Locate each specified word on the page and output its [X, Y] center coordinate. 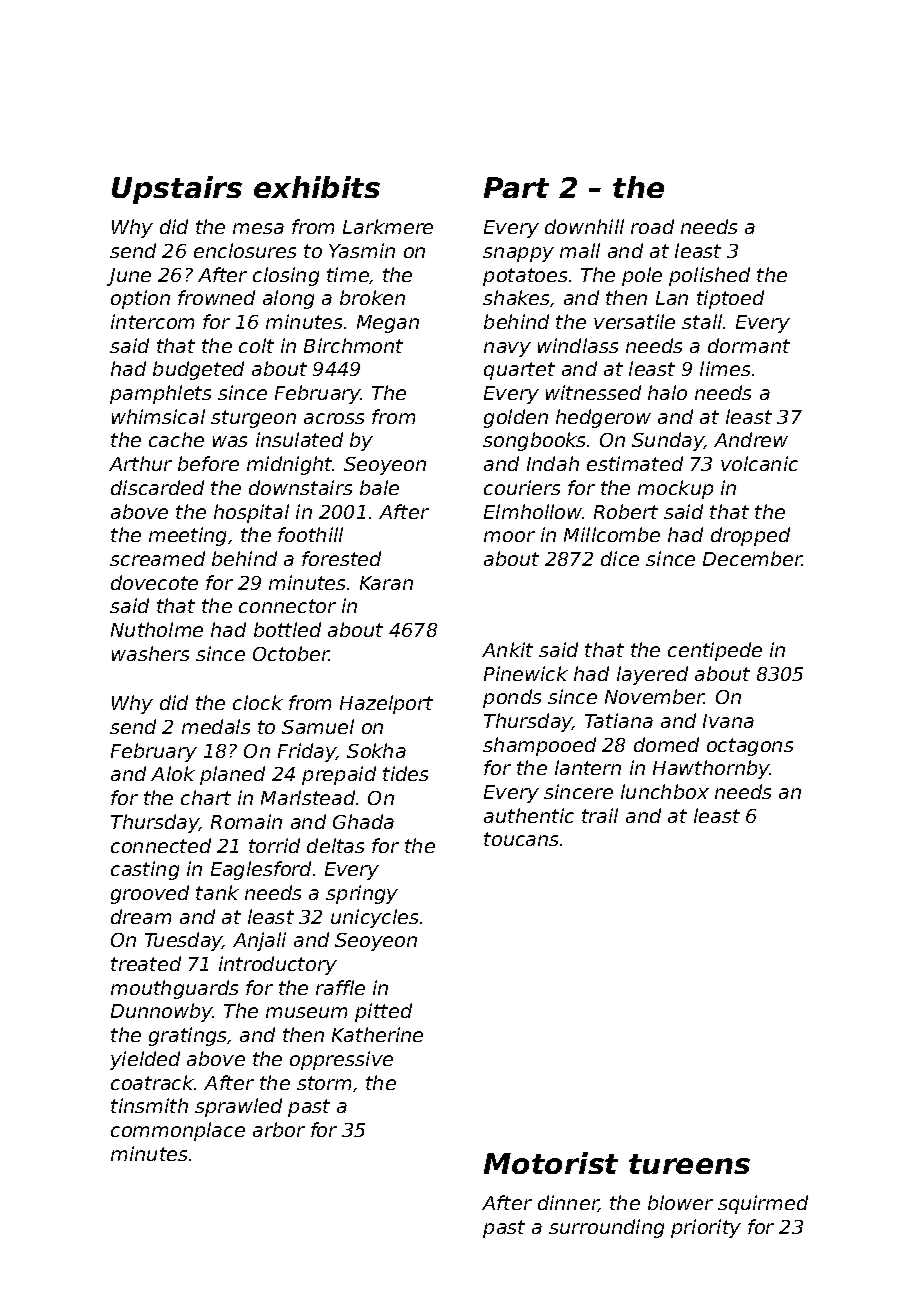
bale [379, 487]
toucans [521, 839]
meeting [187, 536]
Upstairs [177, 190]
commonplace [178, 1131]
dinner [568, 1203]
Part [516, 187]
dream [141, 916]
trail [600, 815]
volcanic [759, 463]
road [652, 226]
